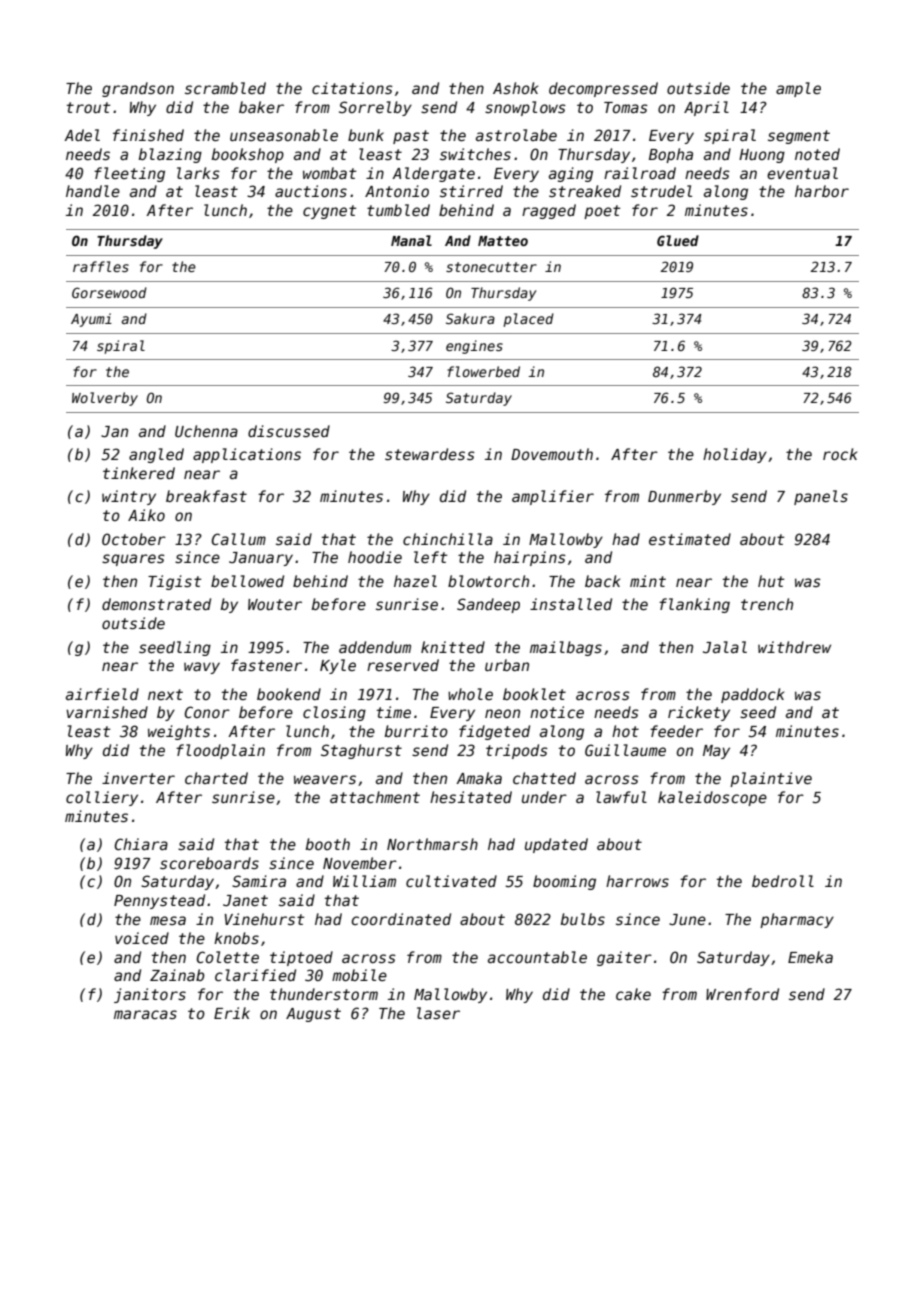 The width and height of the page is (924, 1308). Describe the element at coordinates (82, 135) in the page. I see `Adel` at that location.
